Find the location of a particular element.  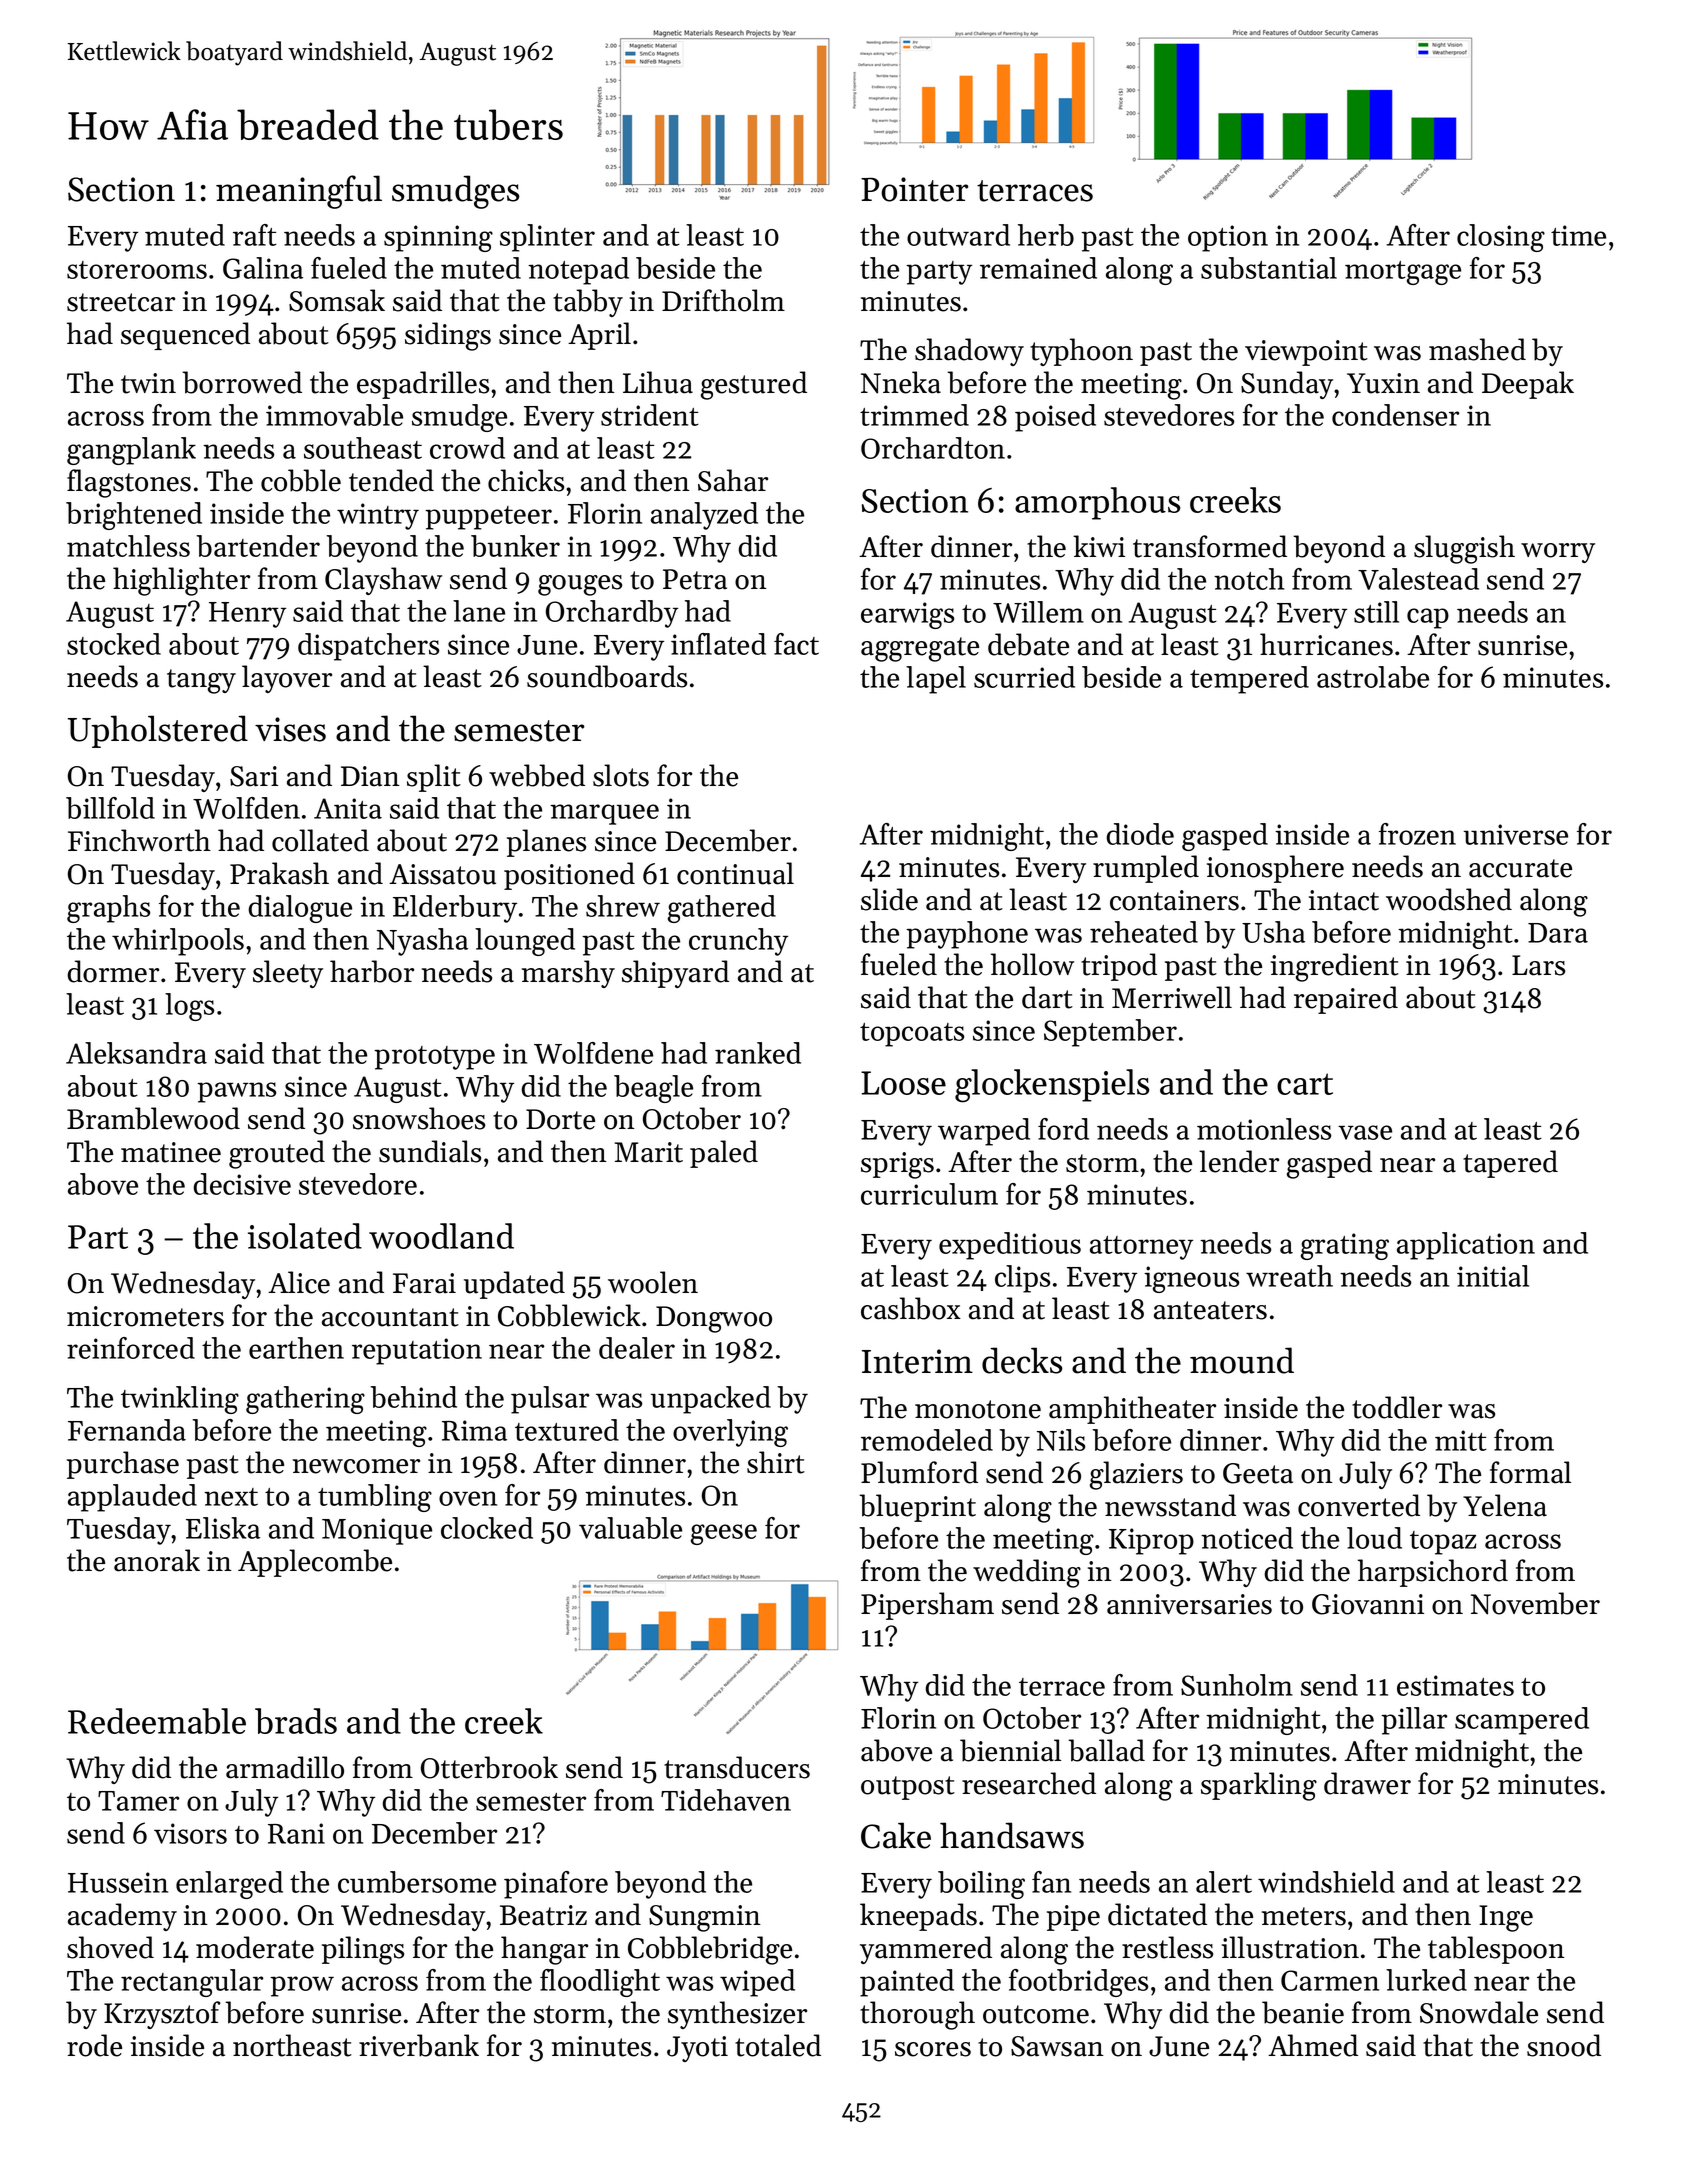

brads is located at coordinates (296, 1721).
